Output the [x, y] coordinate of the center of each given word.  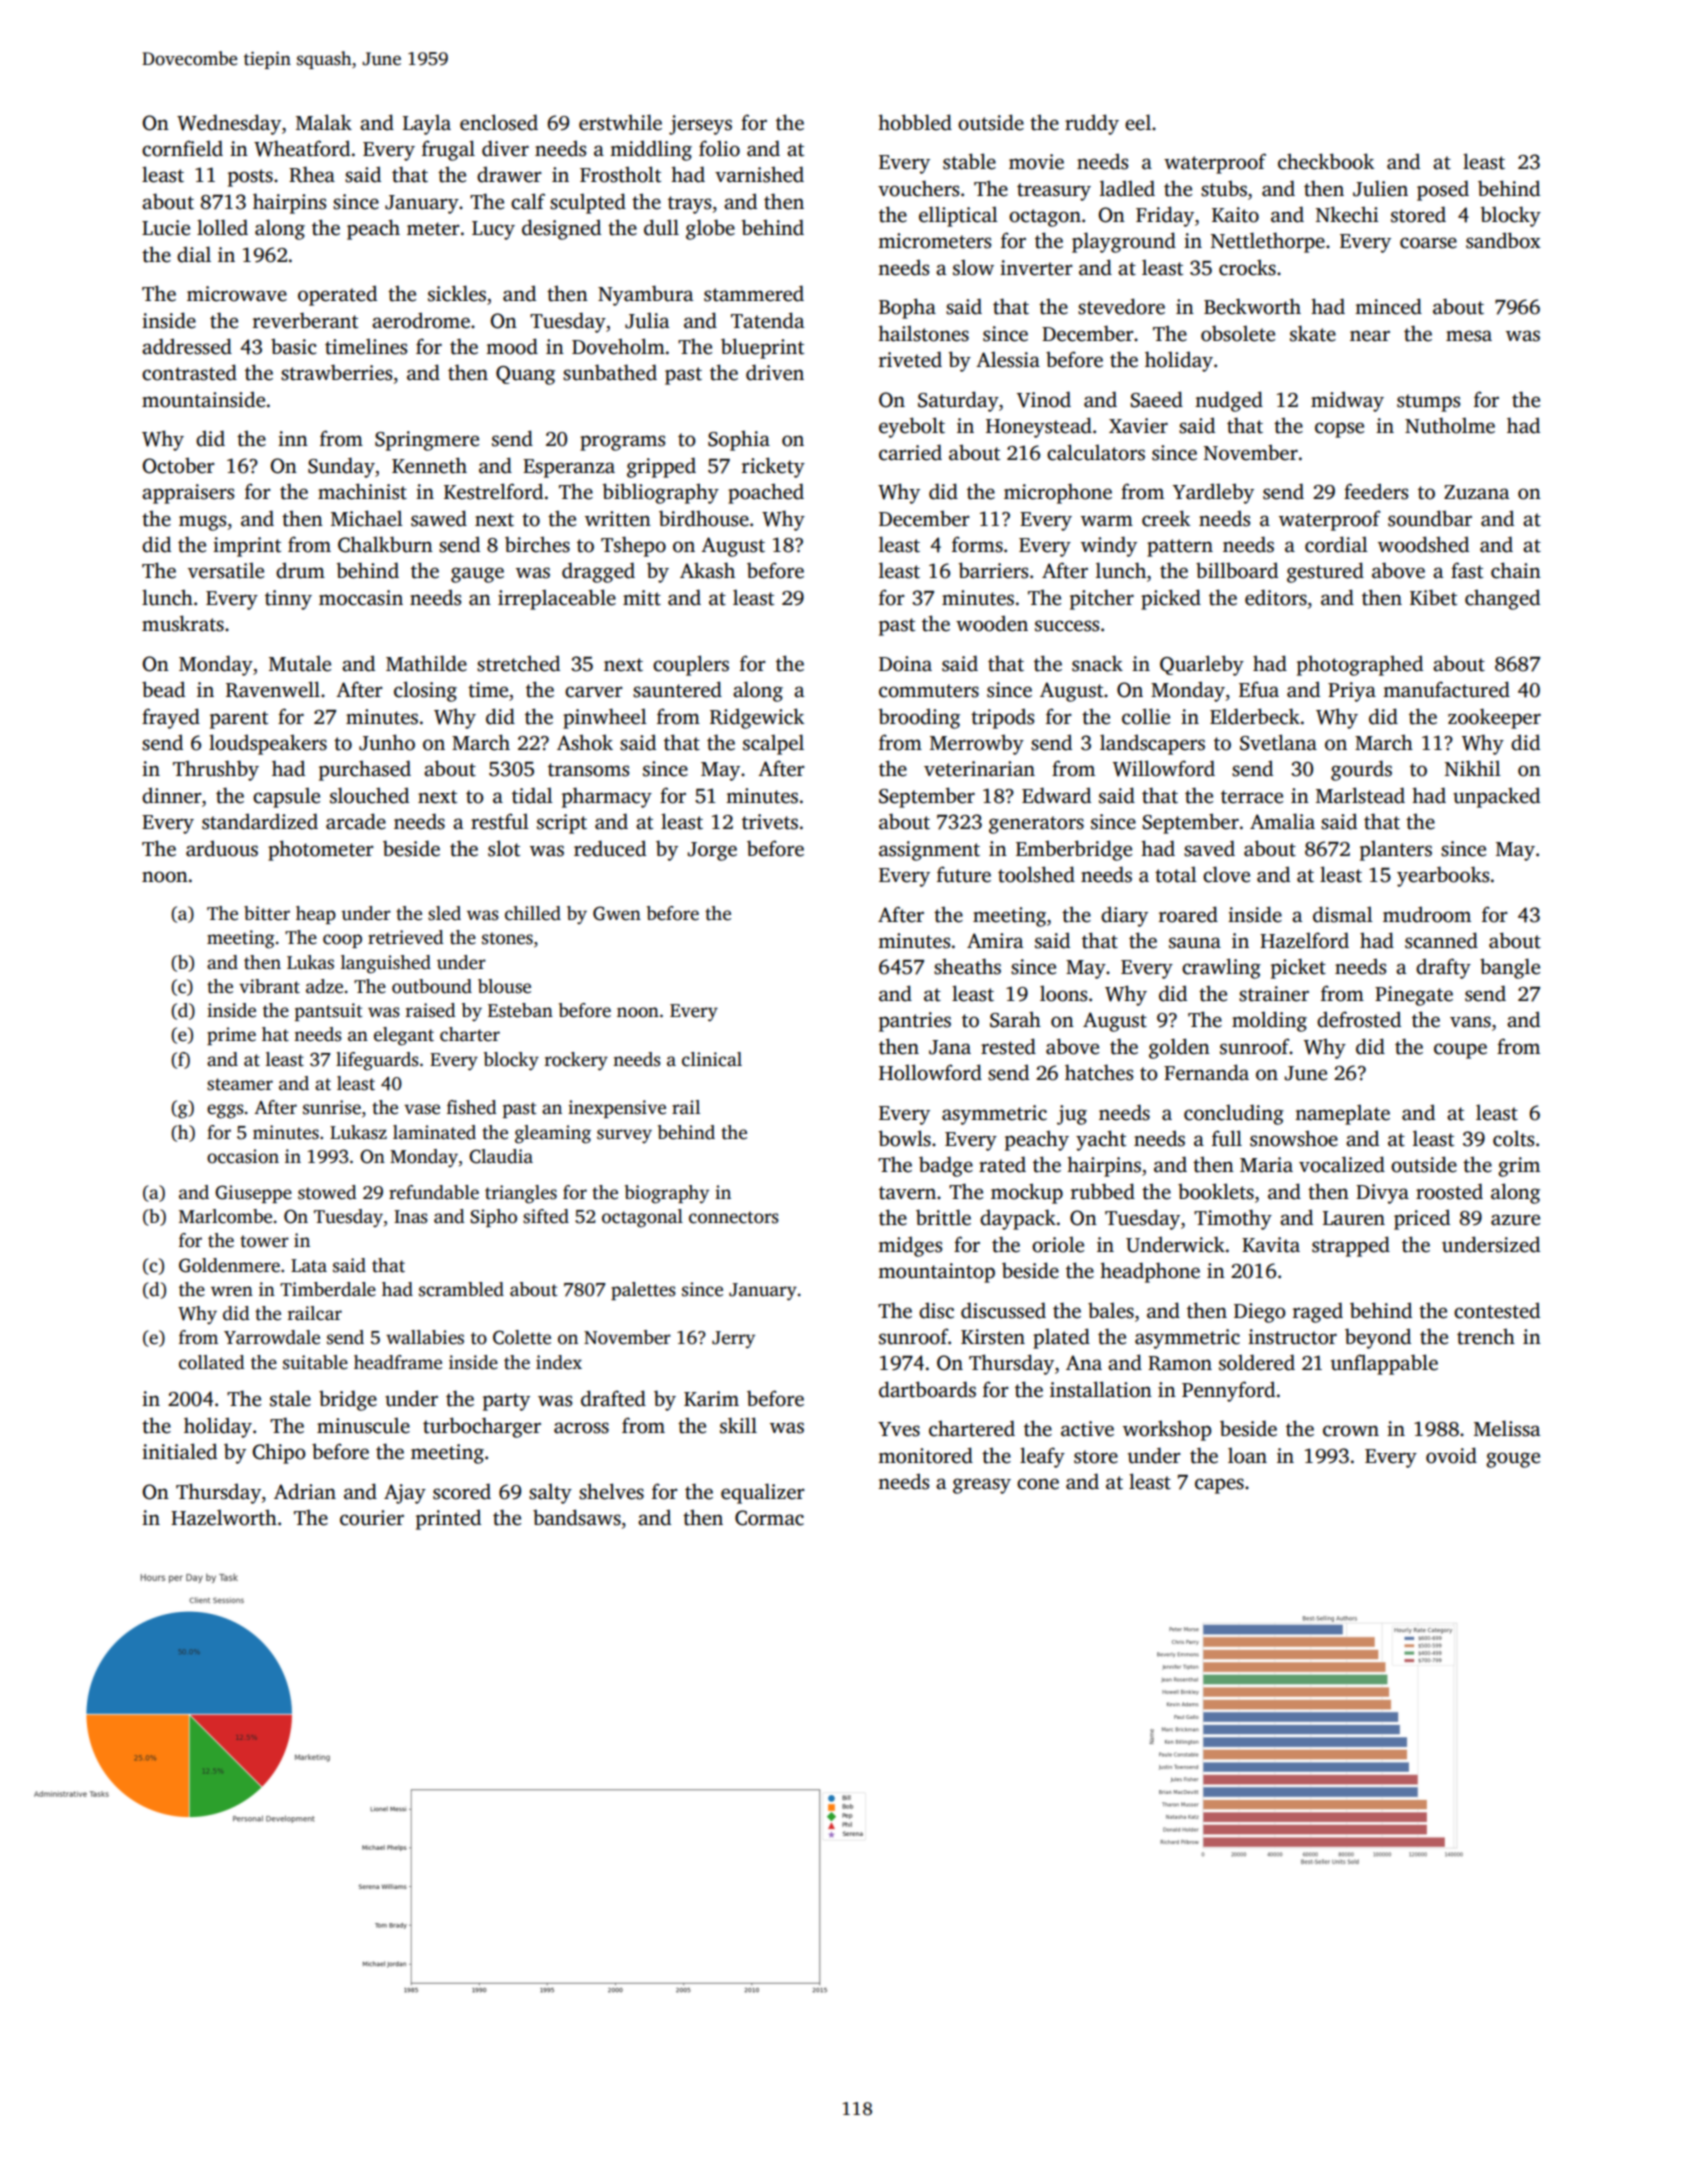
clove [1226, 874]
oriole [1058, 1245]
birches [537, 544]
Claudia [501, 1156]
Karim [711, 1399]
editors [1276, 597]
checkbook [1326, 161]
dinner [172, 795]
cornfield [182, 148]
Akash [707, 570]
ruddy [1092, 124]
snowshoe [1294, 1138]
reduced [610, 848]
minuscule [363, 1426]
